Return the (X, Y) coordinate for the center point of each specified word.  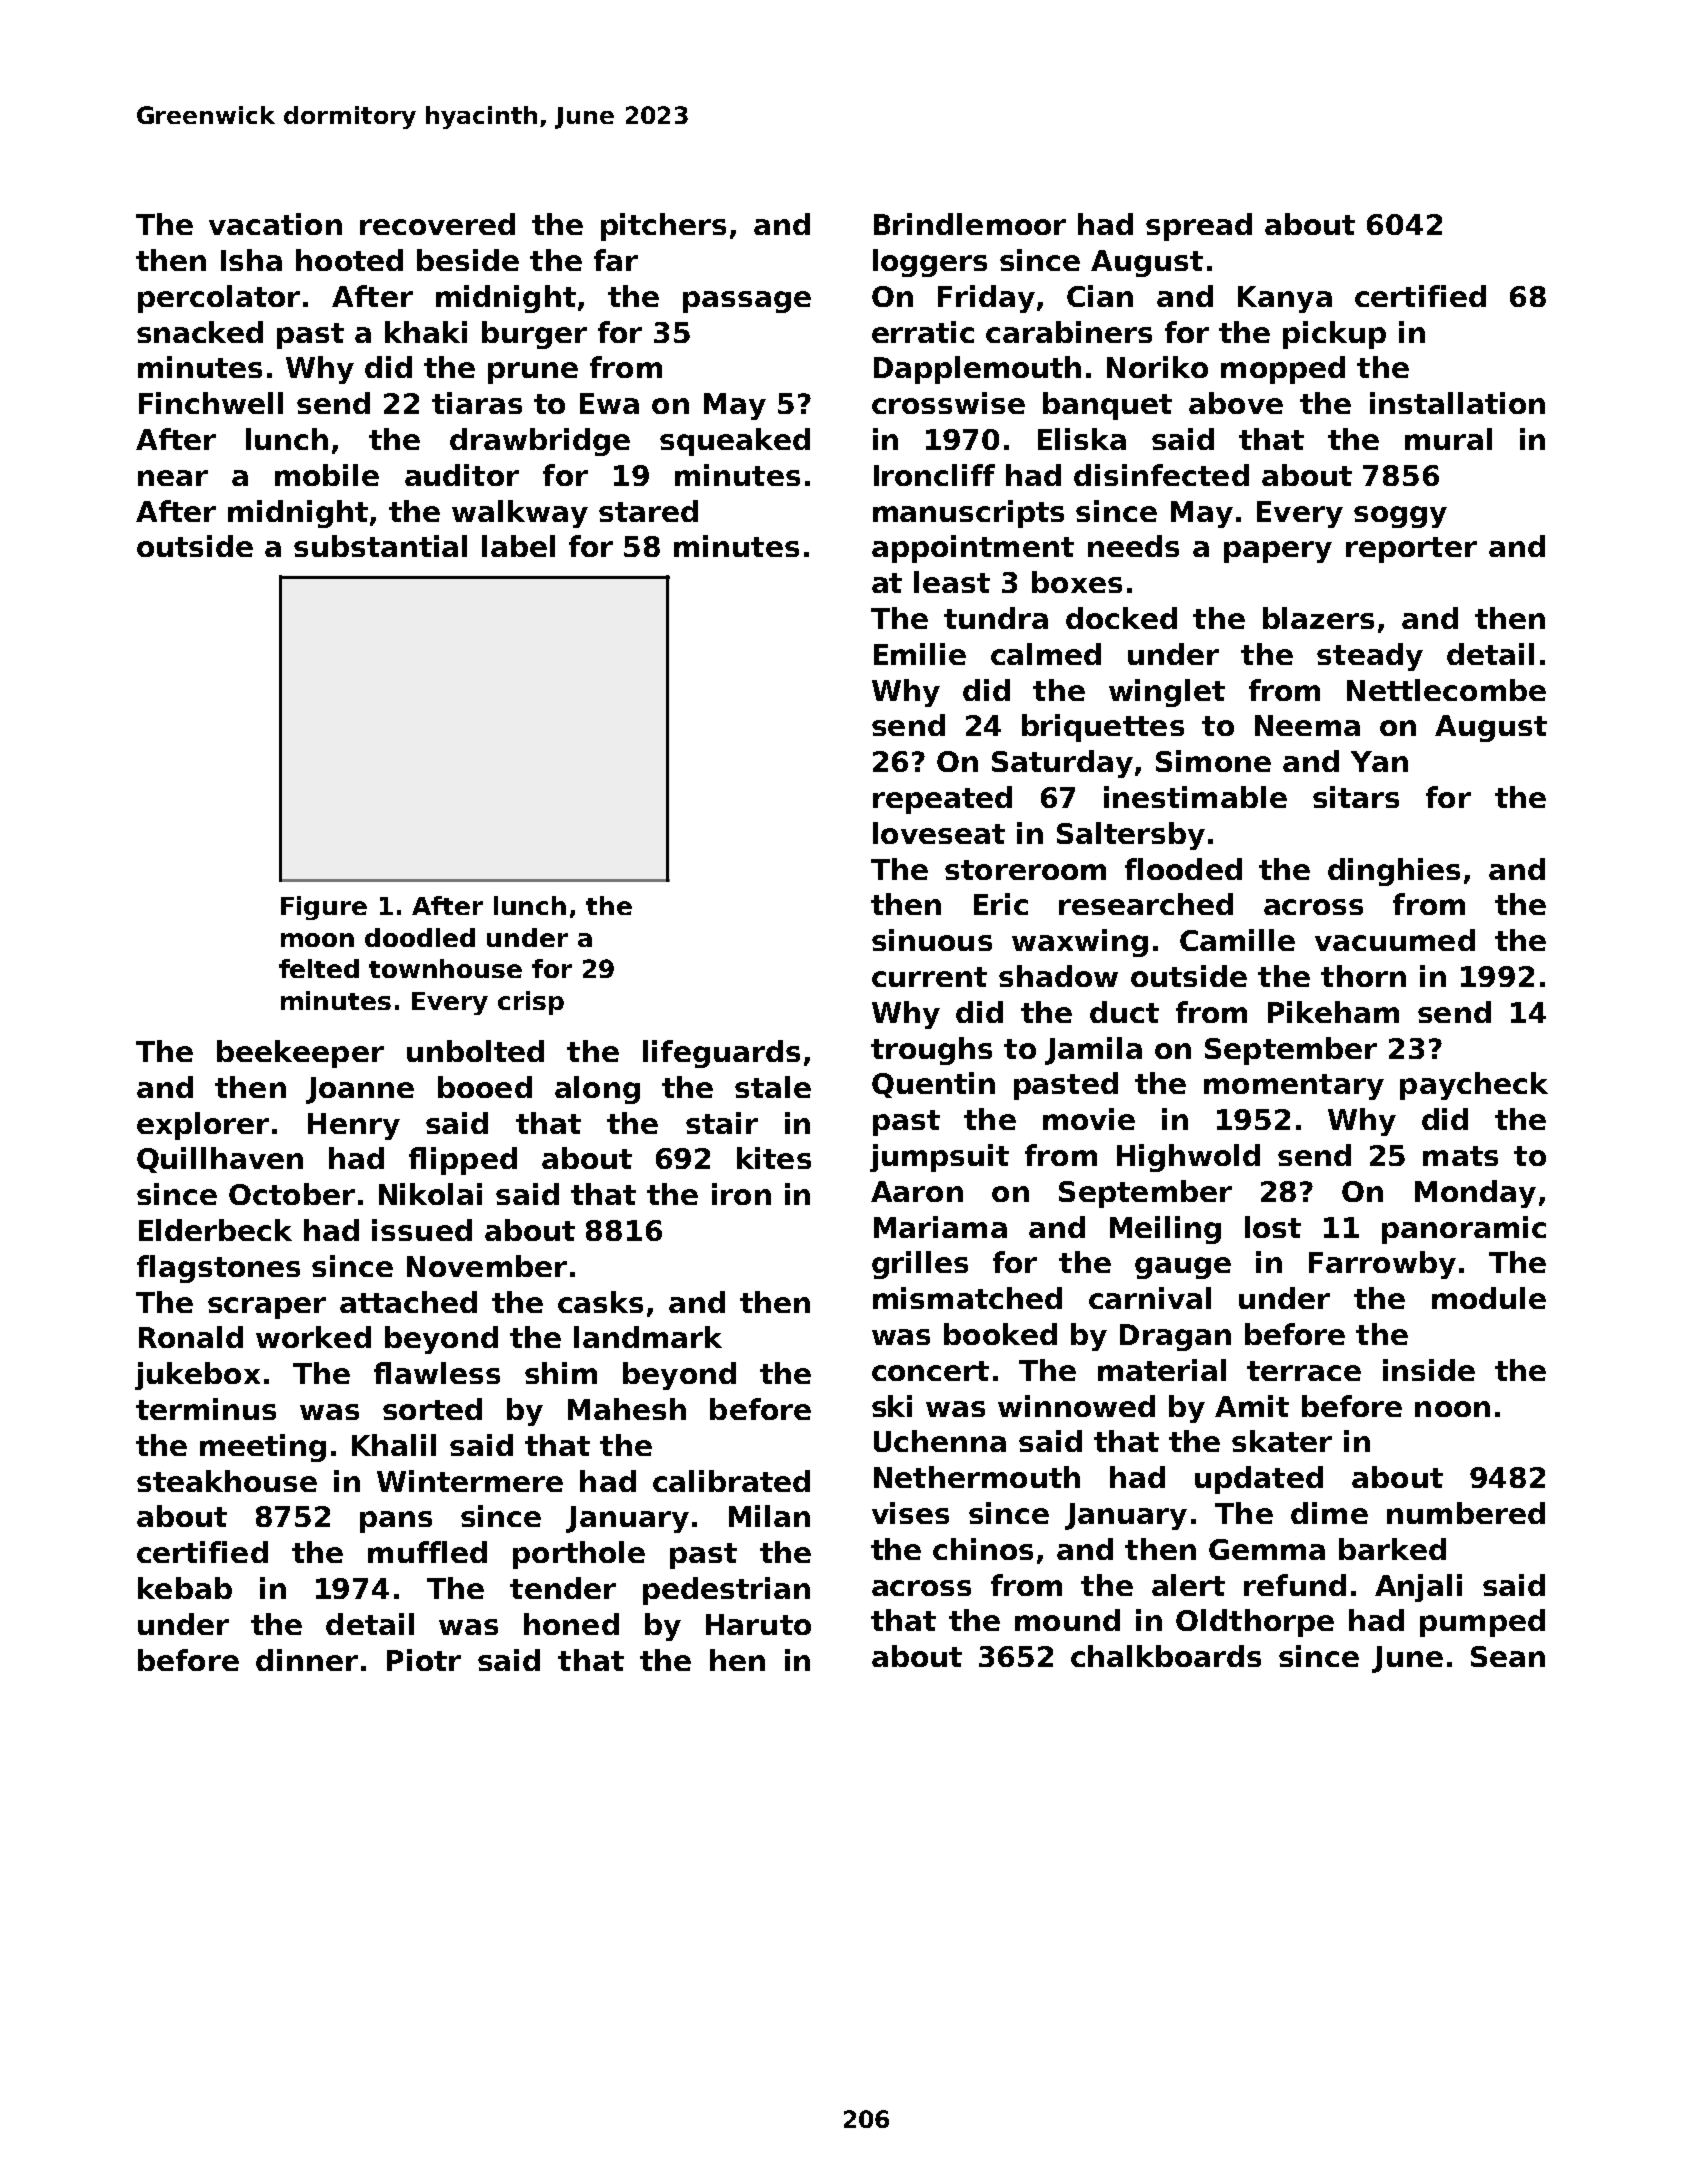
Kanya (1285, 299)
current (929, 977)
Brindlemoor (970, 224)
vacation (275, 224)
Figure (324, 908)
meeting (263, 1448)
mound (1067, 1620)
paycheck (1474, 1086)
